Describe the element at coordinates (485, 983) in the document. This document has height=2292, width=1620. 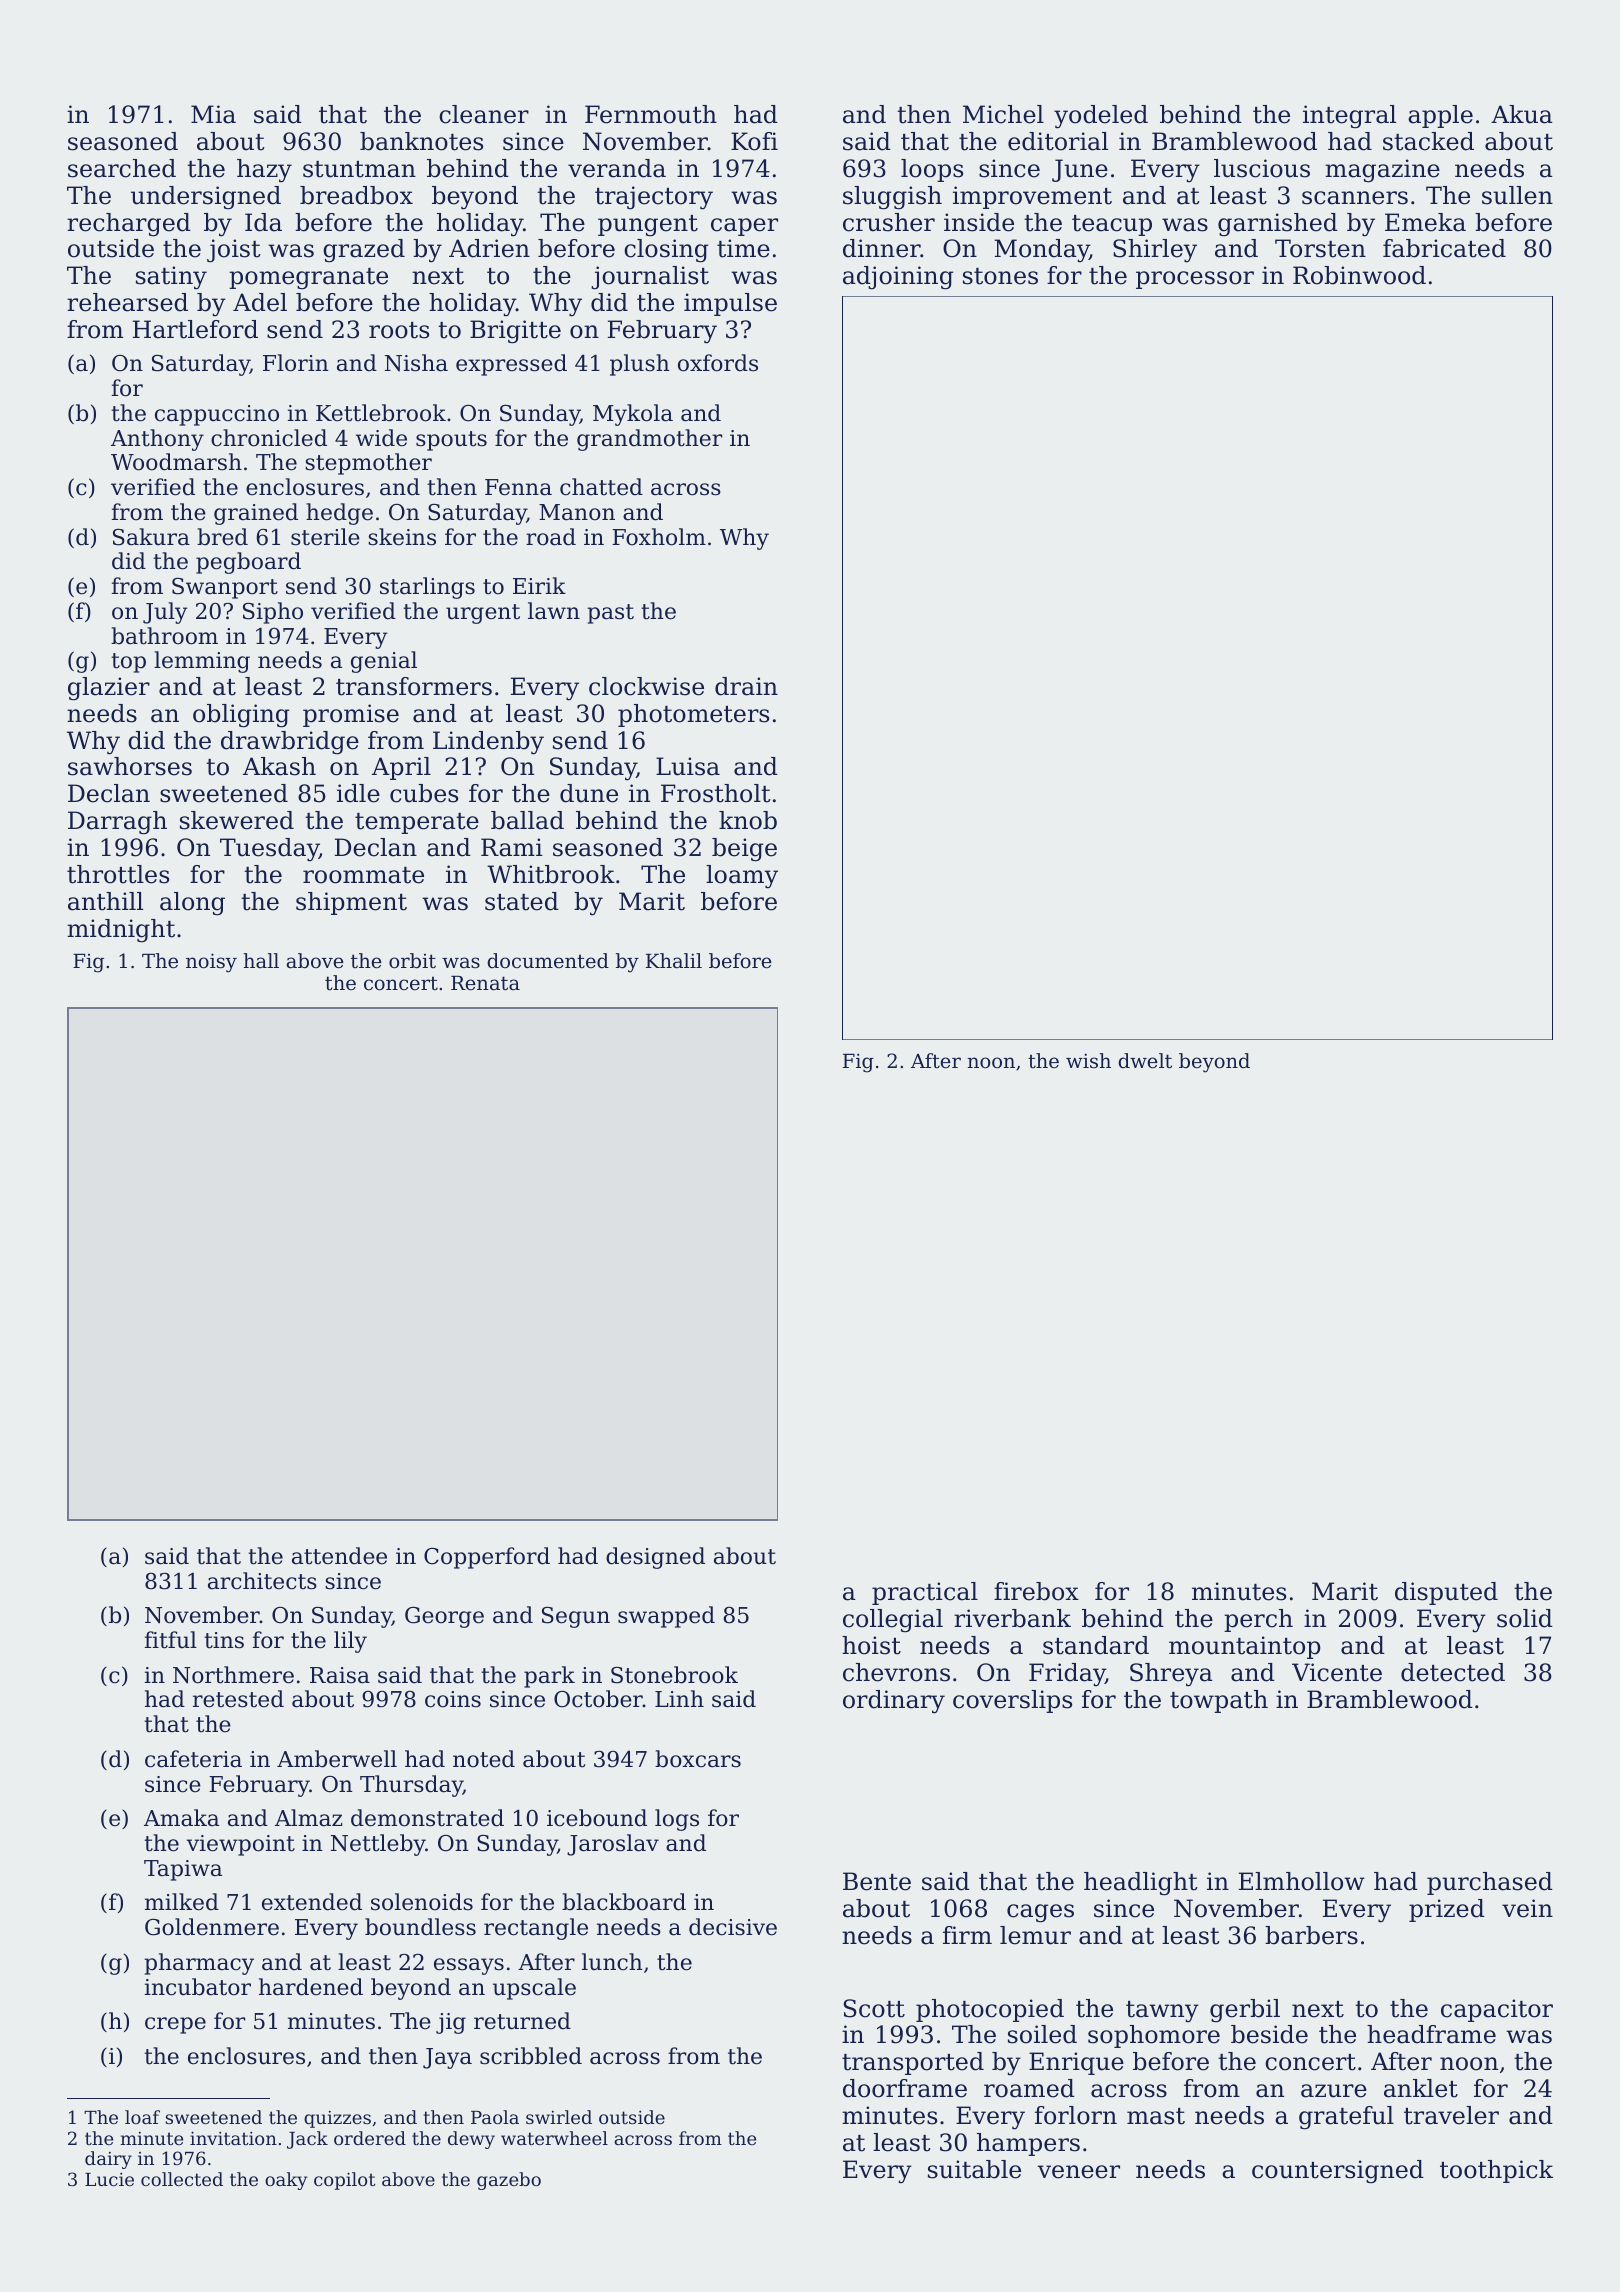
I see `Renata` at that location.
